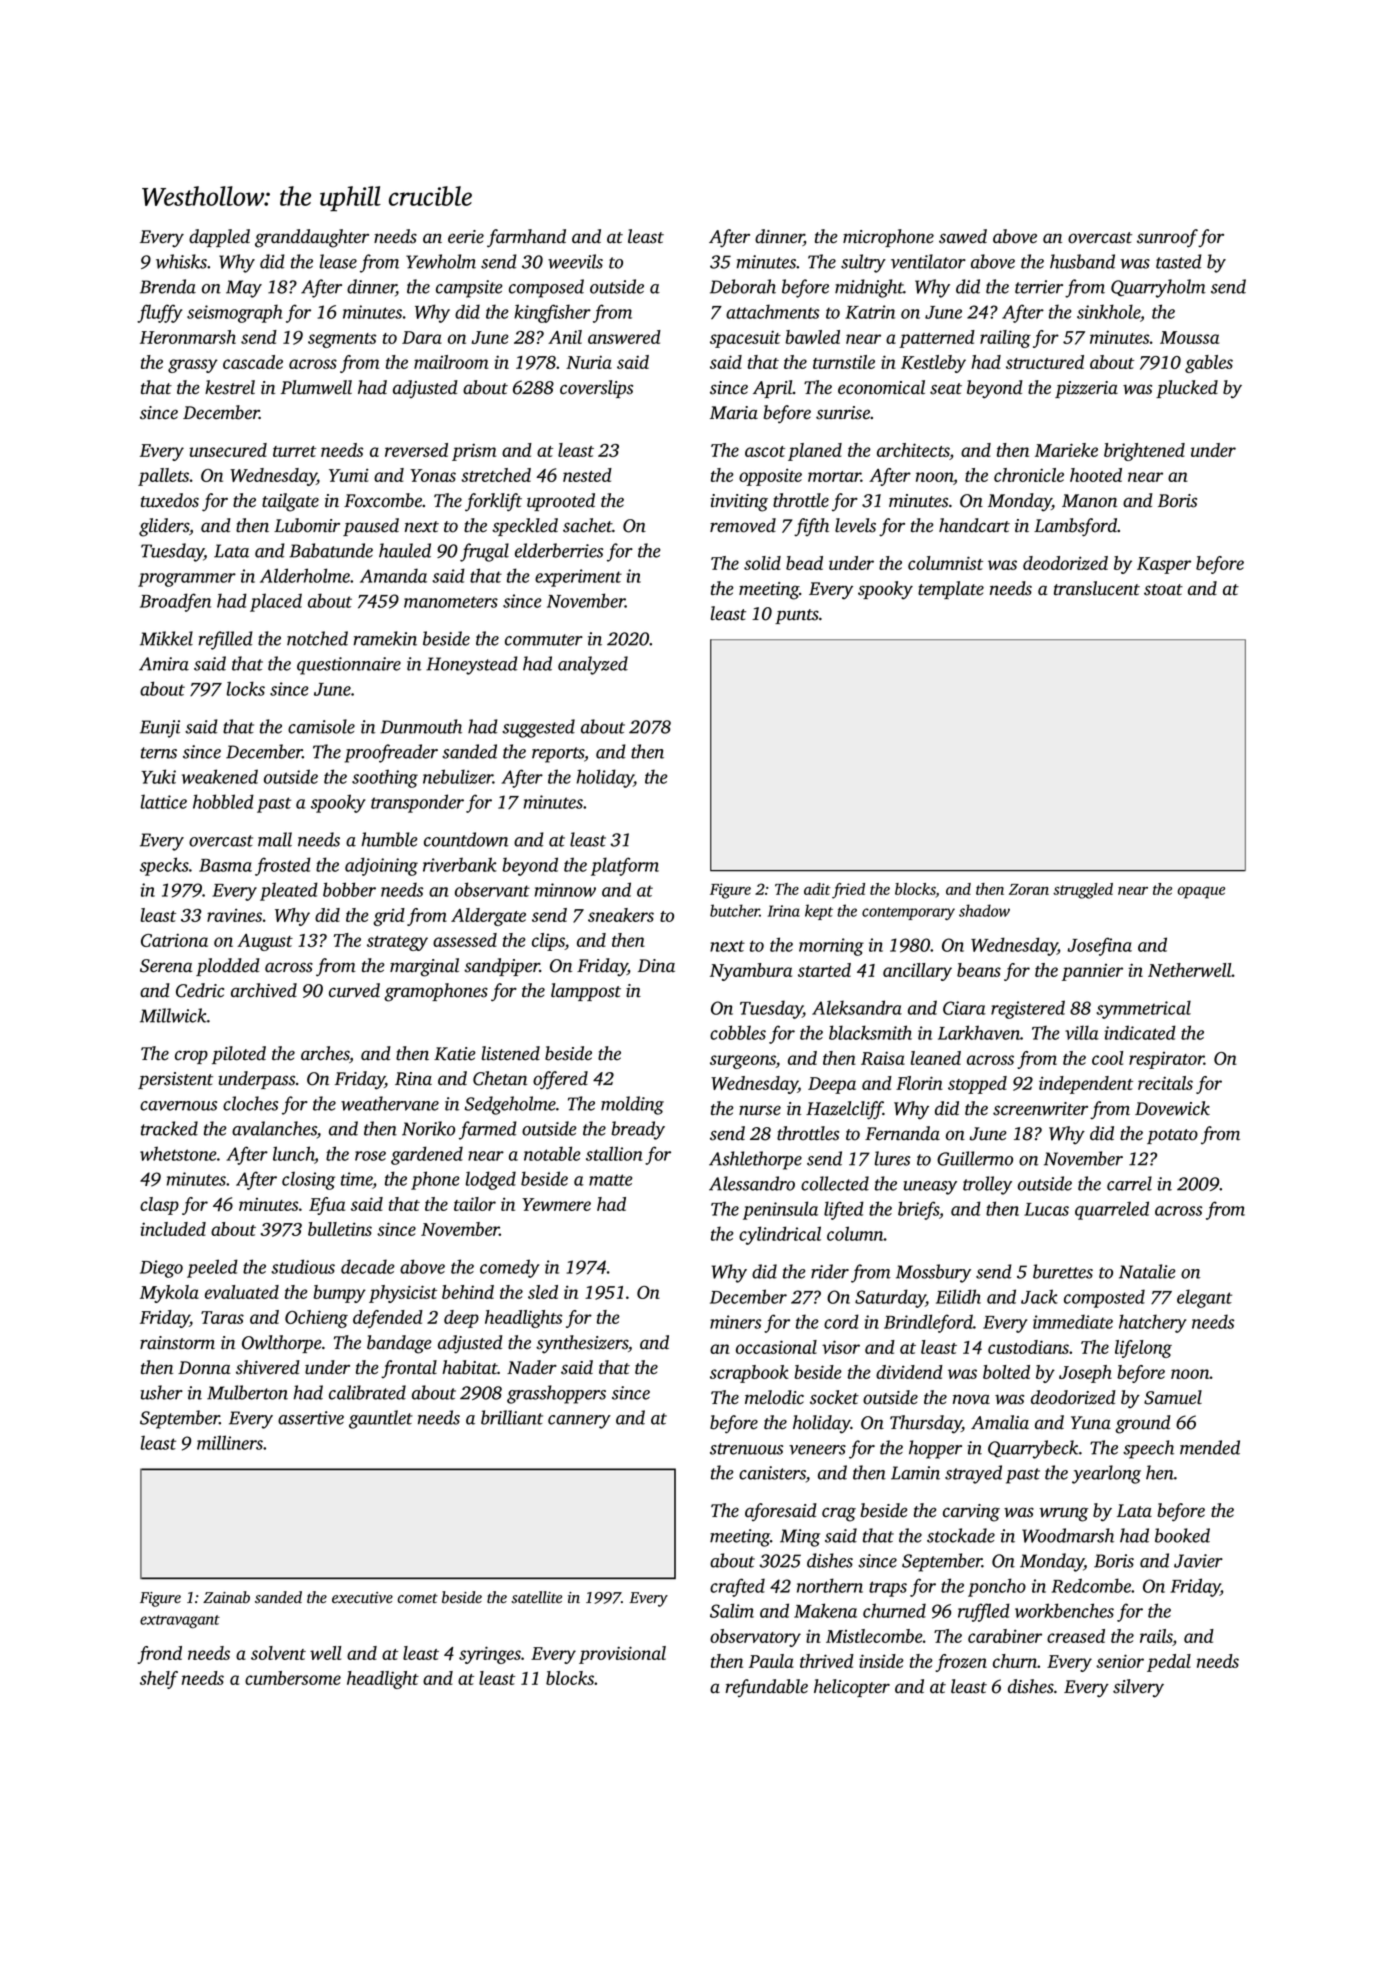 The height and width of the document is (1969, 1386). What do you see at coordinates (737, 1587) in the document?
I see `crafted` at bounding box center [737, 1587].
